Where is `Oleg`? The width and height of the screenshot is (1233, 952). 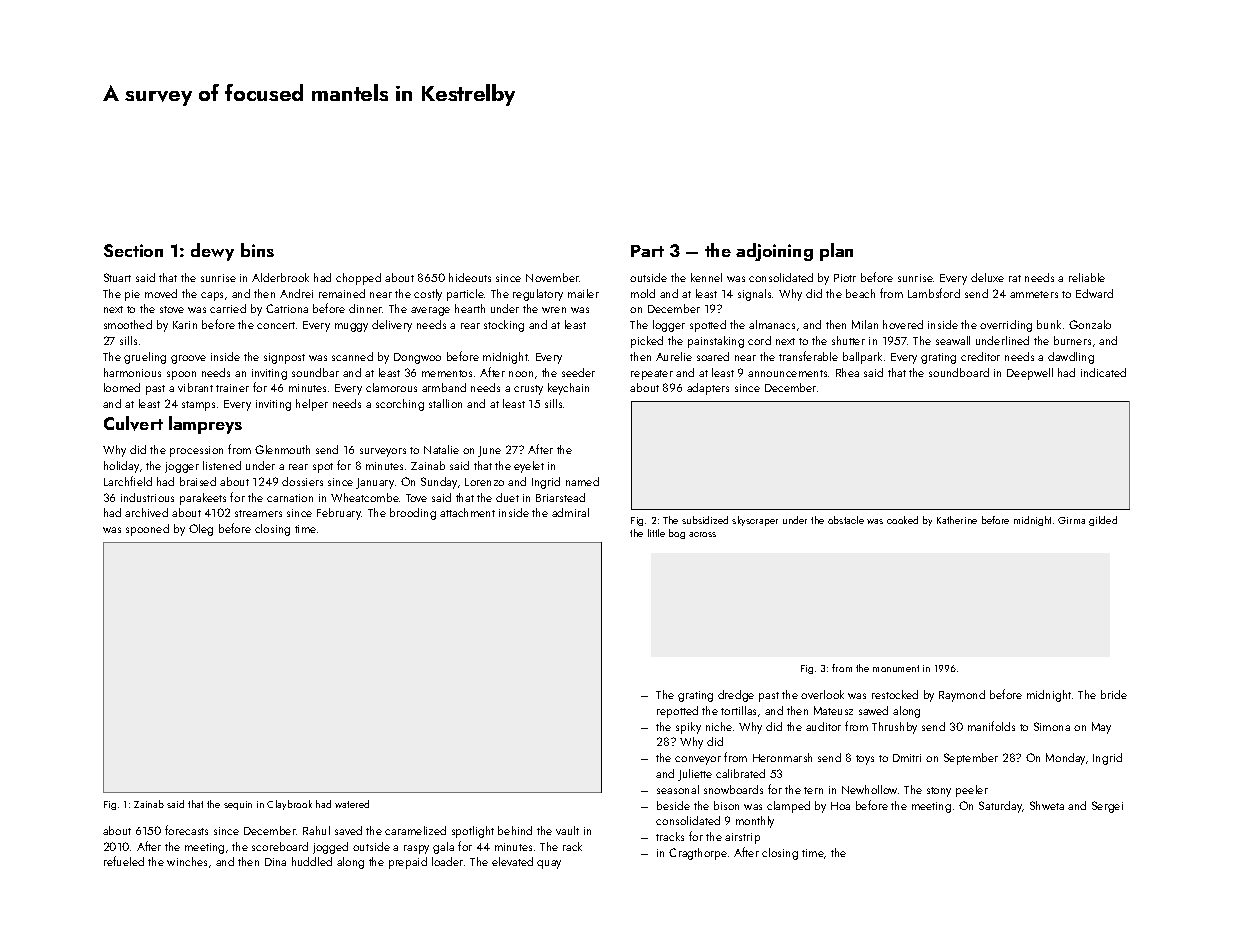
Oleg is located at coordinates (201, 530).
